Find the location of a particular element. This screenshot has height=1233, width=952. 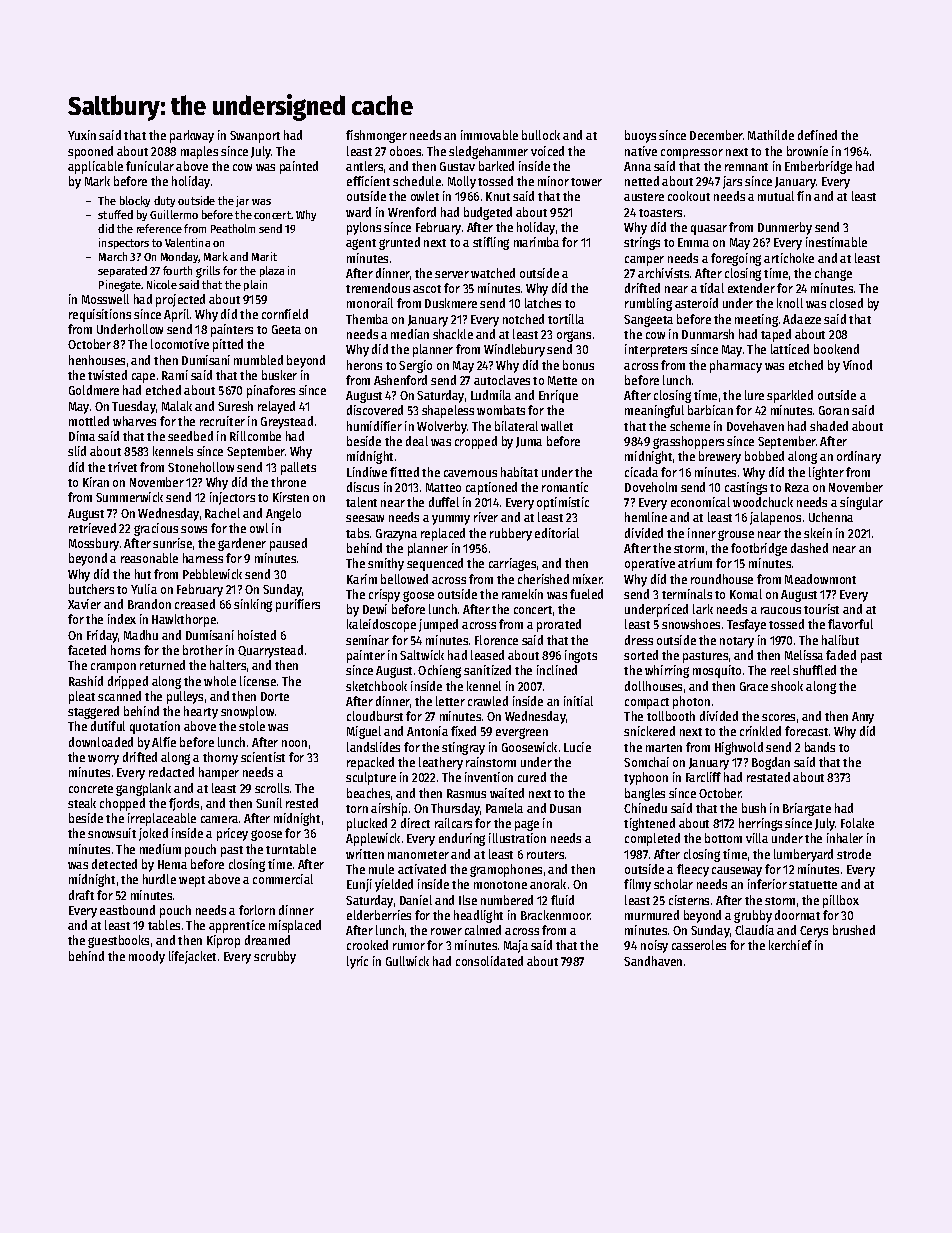

scrubby is located at coordinates (275, 957).
